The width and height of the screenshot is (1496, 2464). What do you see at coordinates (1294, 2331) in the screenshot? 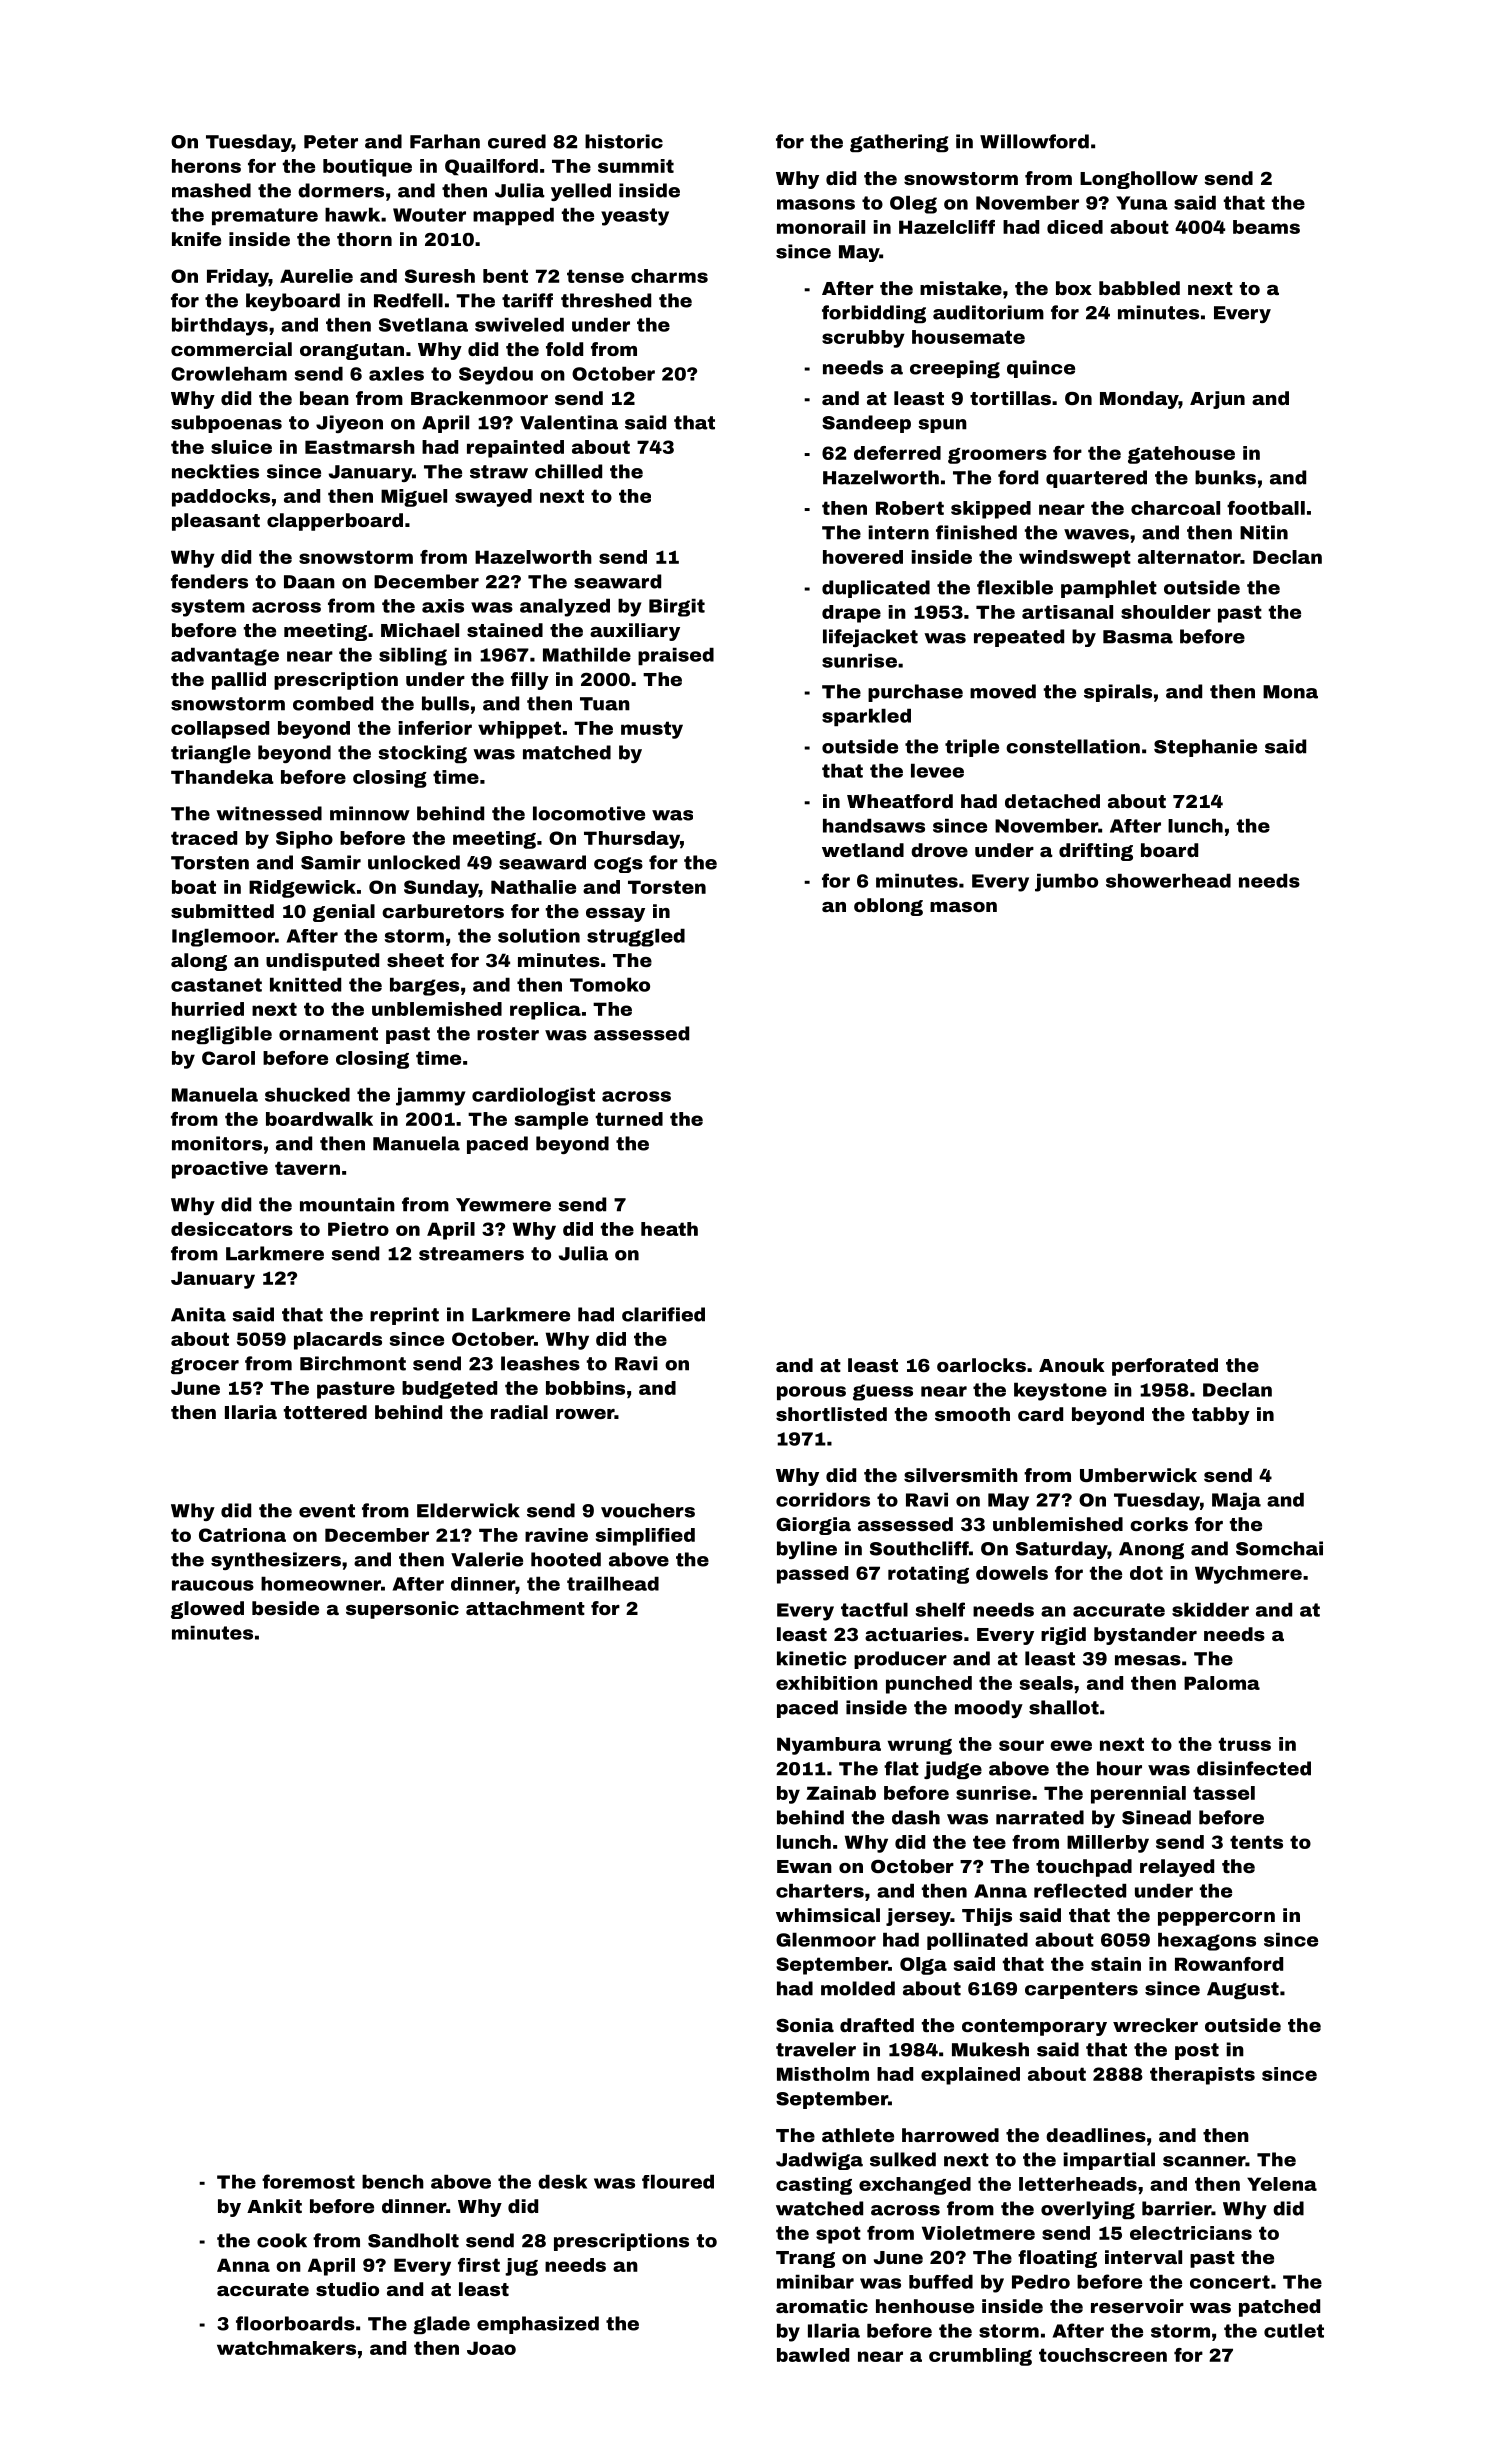
I see `cutlet` at bounding box center [1294, 2331].
